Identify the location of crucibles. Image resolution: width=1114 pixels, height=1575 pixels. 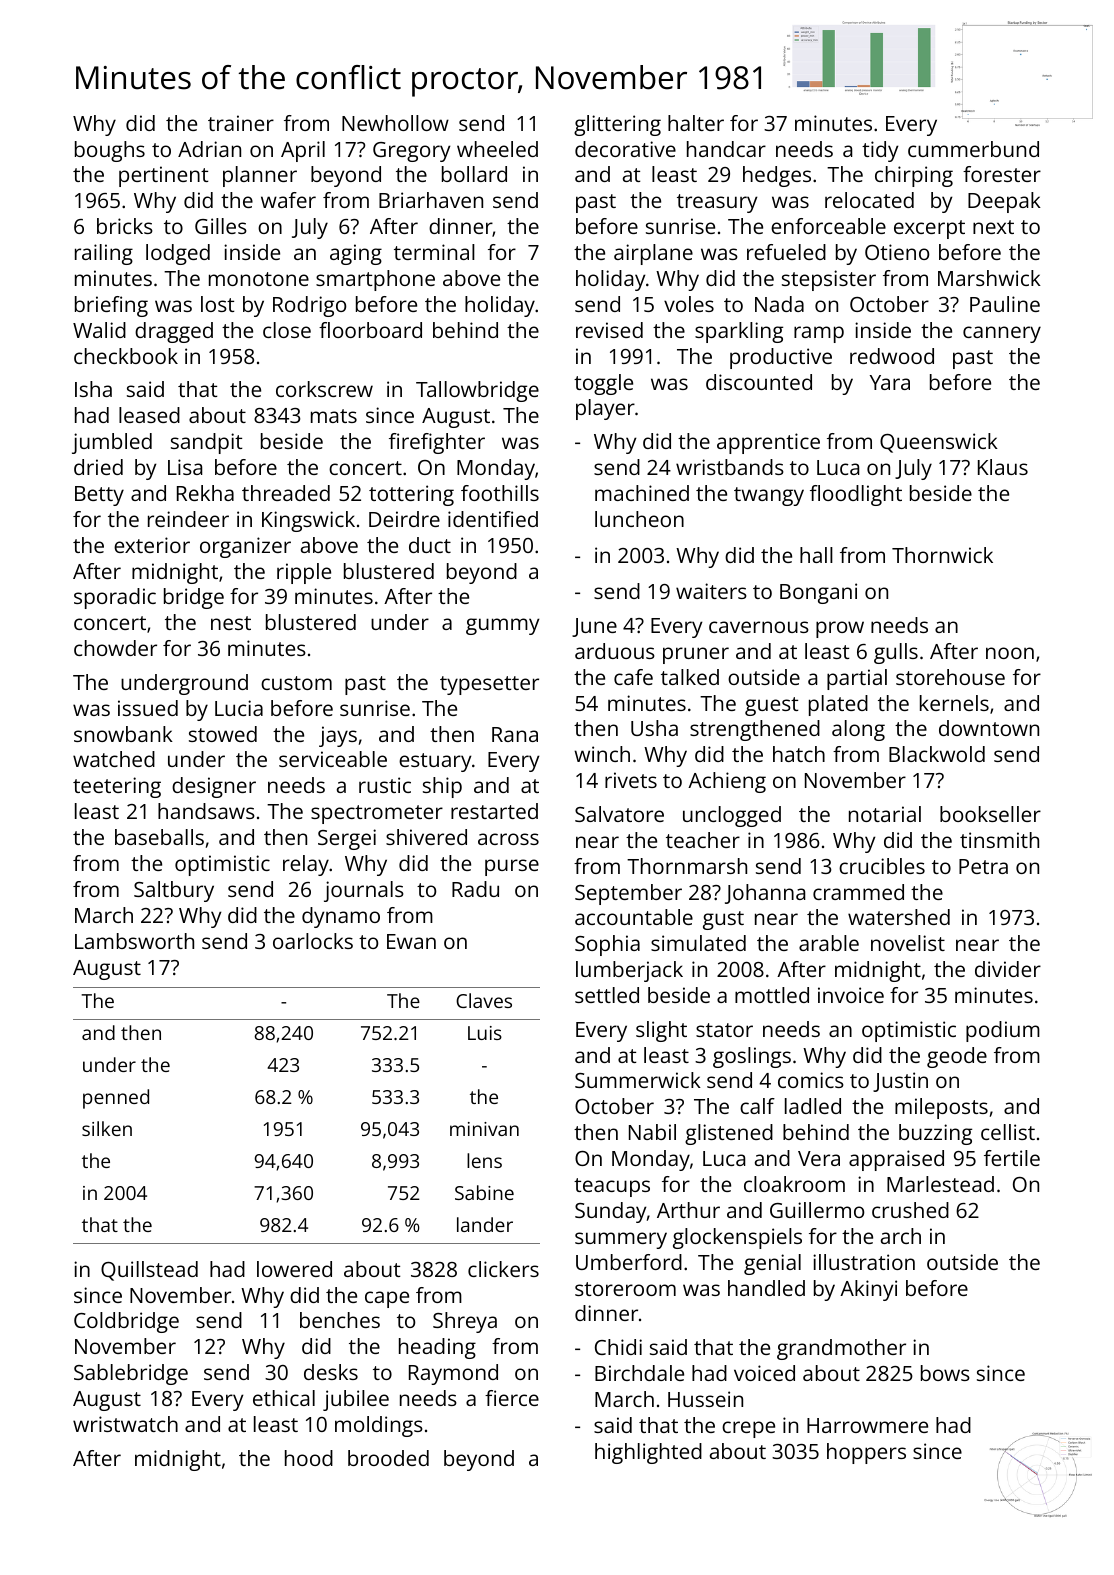
(882, 866).
